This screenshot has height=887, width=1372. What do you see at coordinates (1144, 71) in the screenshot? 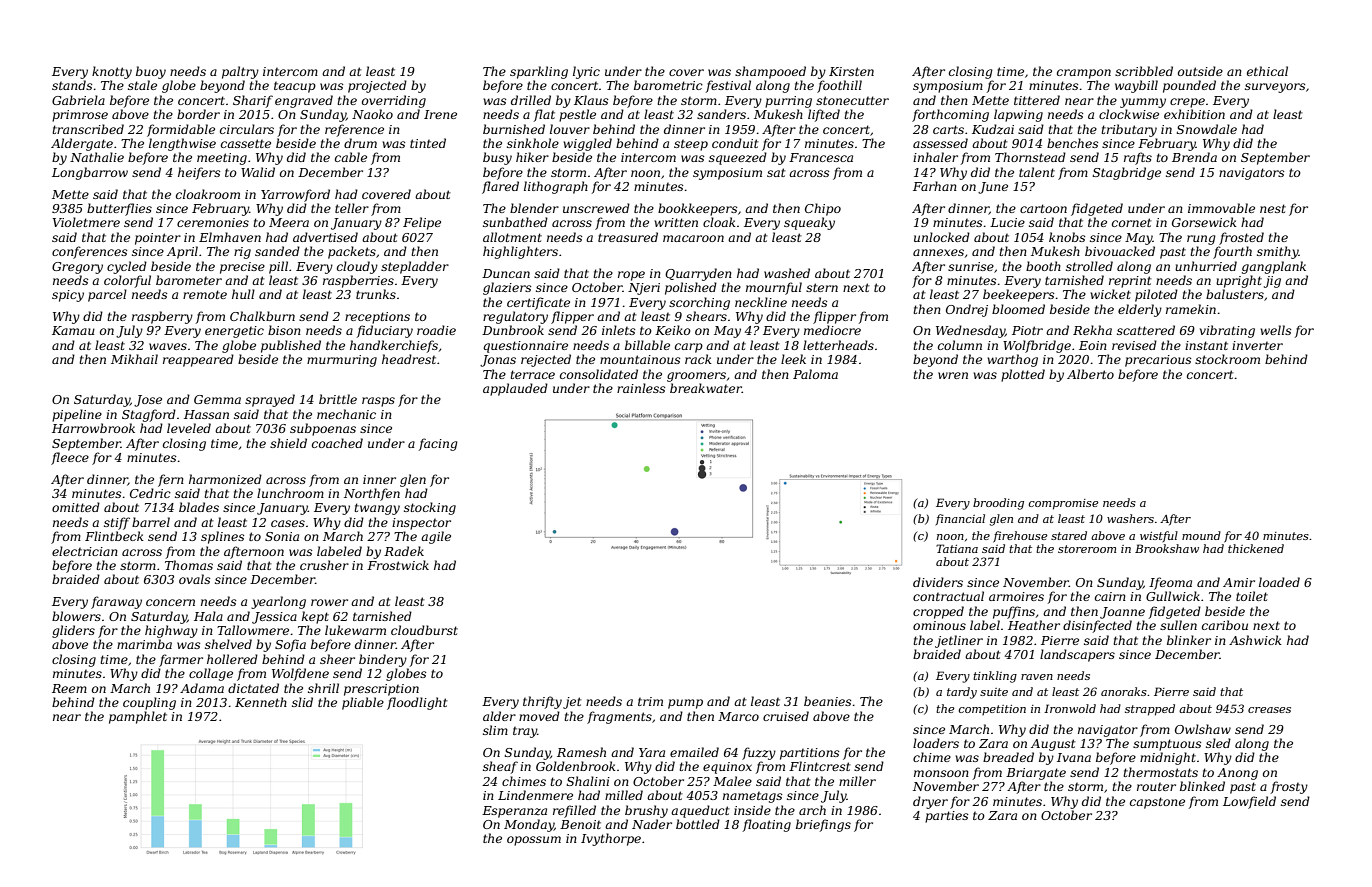
I see `scribbled` at bounding box center [1144, 71].
